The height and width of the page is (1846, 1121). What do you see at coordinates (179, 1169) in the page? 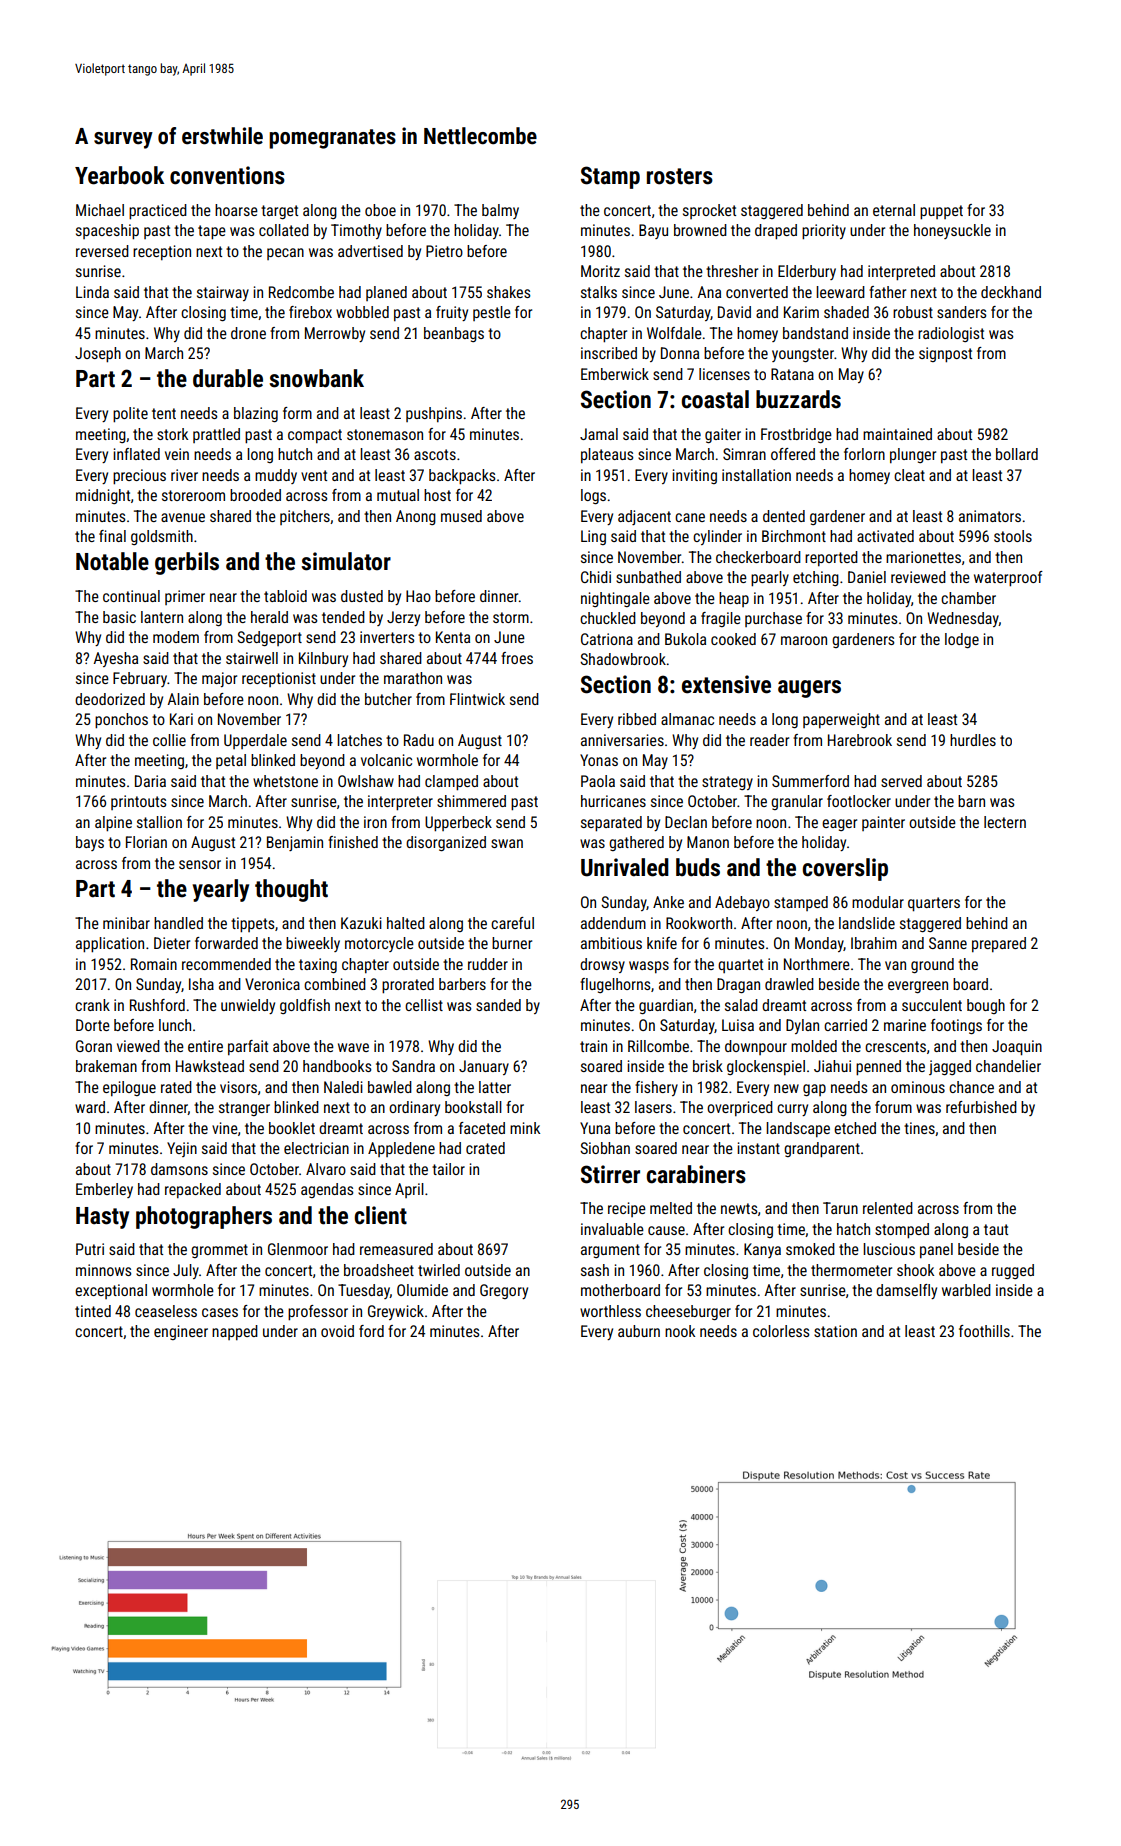
I see `damsons` at bounding box center [179, 1169].
